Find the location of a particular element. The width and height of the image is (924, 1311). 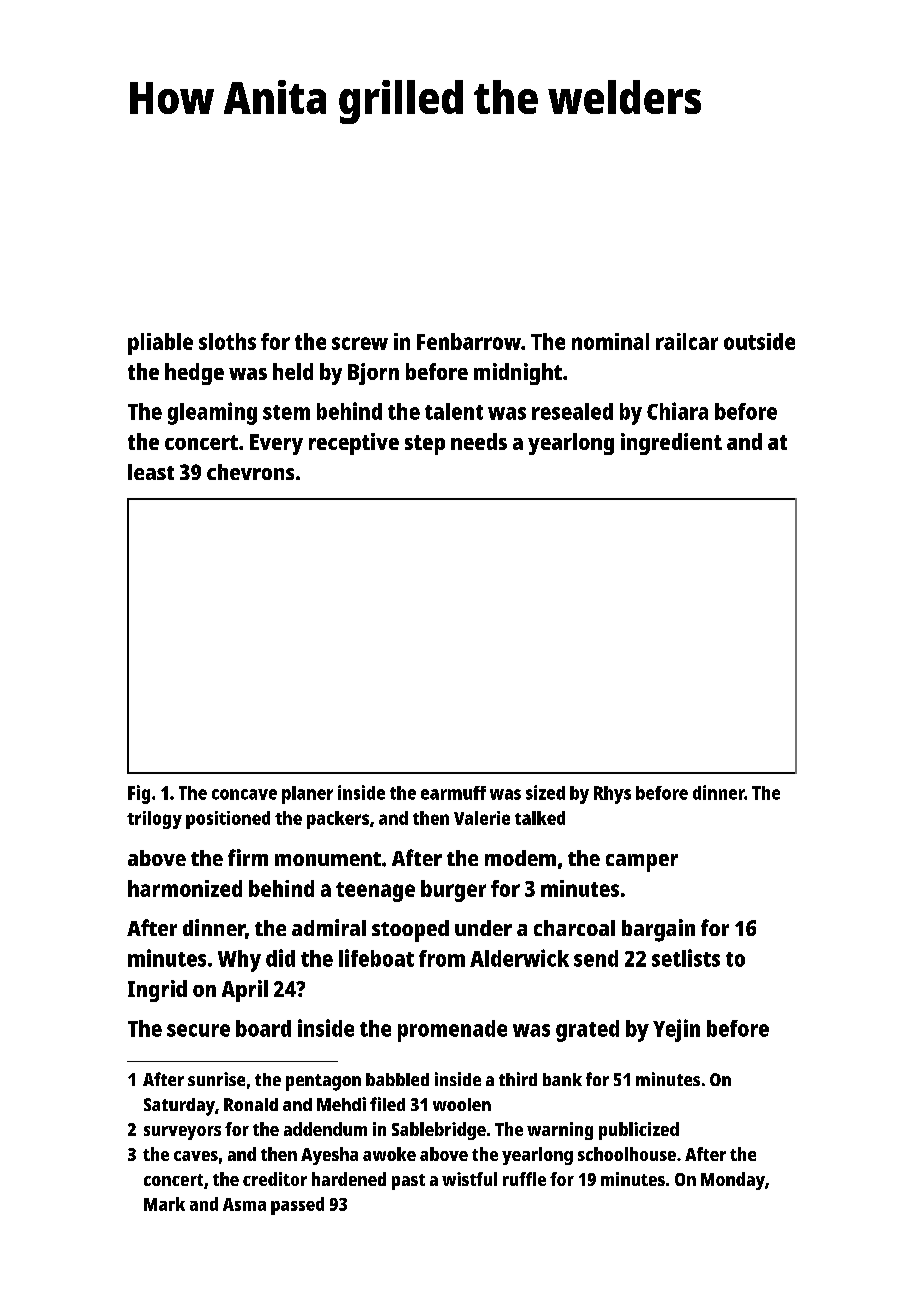

step is located at coordinates (425, 445).
